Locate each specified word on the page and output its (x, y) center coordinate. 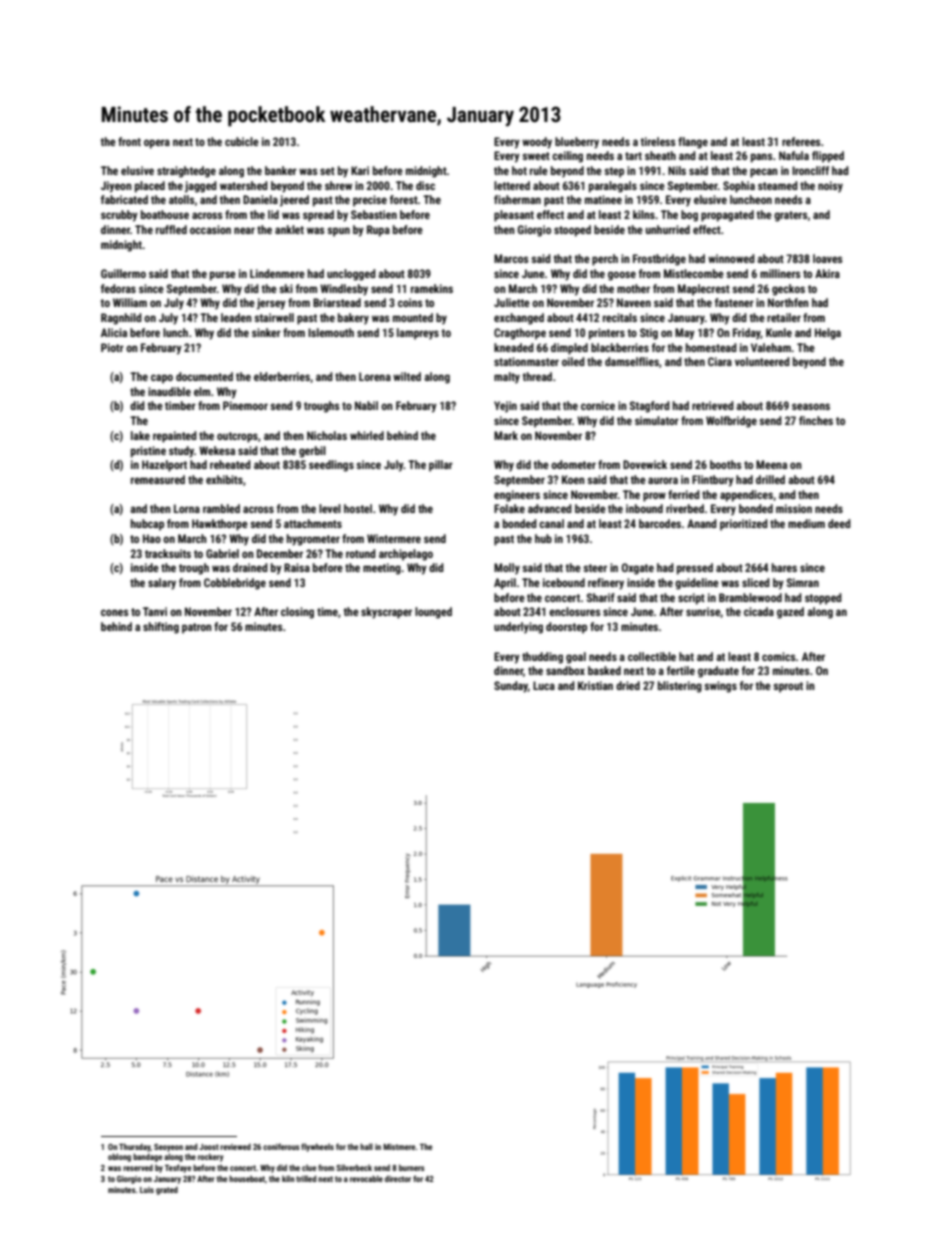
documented (204, 376)
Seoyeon (168, 1148)
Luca (544, 685)
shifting (161, 628)
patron (197, 628)
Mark (506, 435)
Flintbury (713, 481)
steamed (778, 185)
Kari (360, 170)
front (129, 141)
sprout (788, 687)
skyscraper (386, 613)
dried (628, 685)
